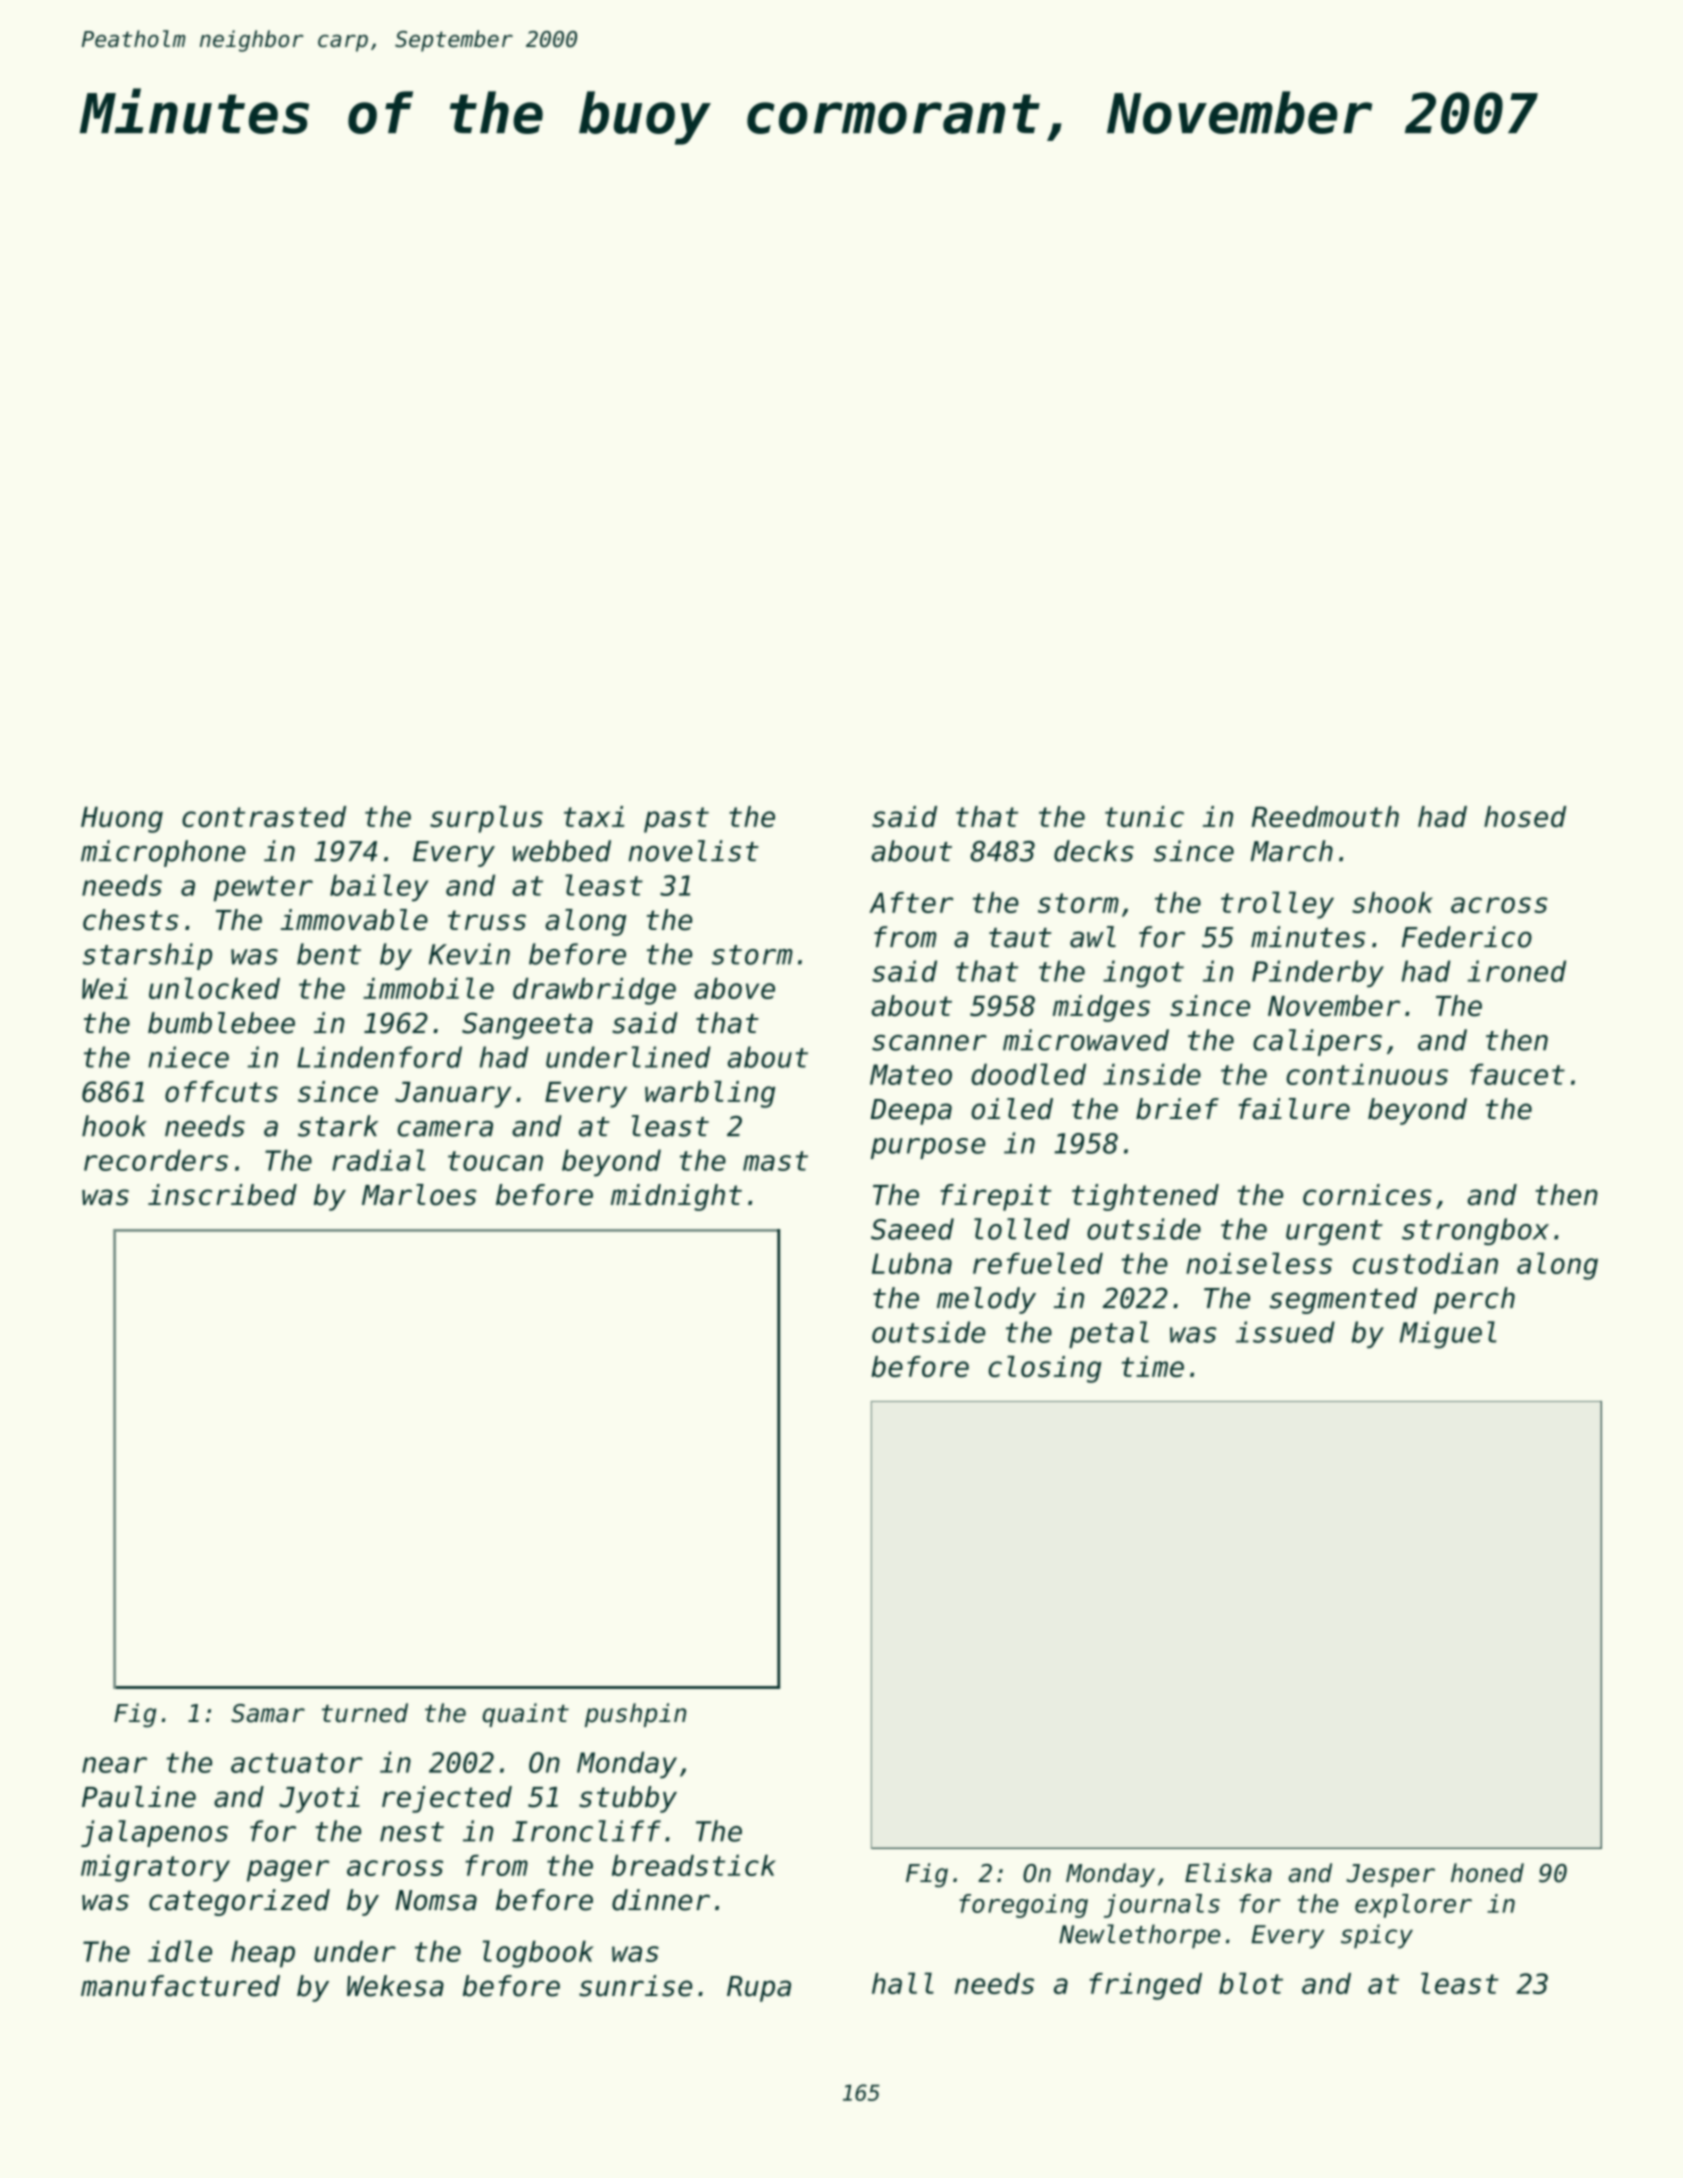  I want to click on firepit, so click(996, 1197).
